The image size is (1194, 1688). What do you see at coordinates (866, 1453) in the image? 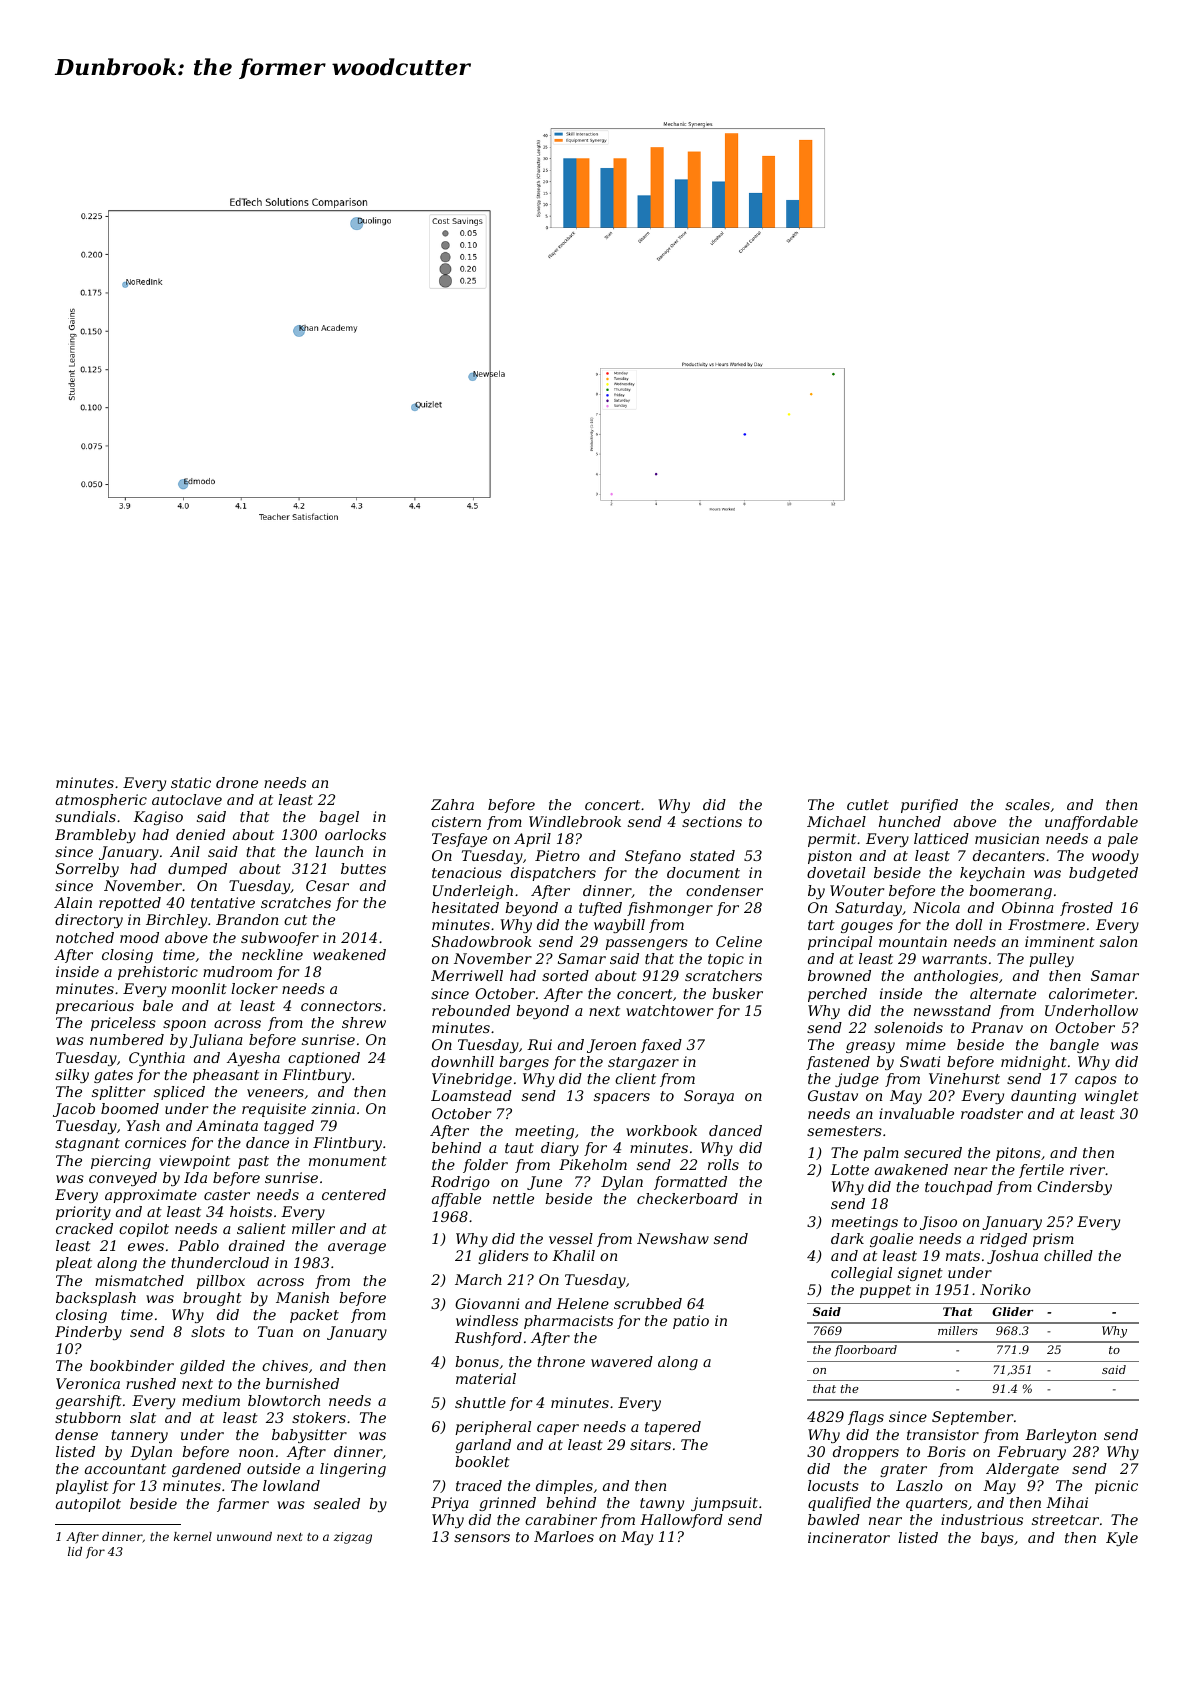
I see `droppers` at bounding box center [866, 1453].
